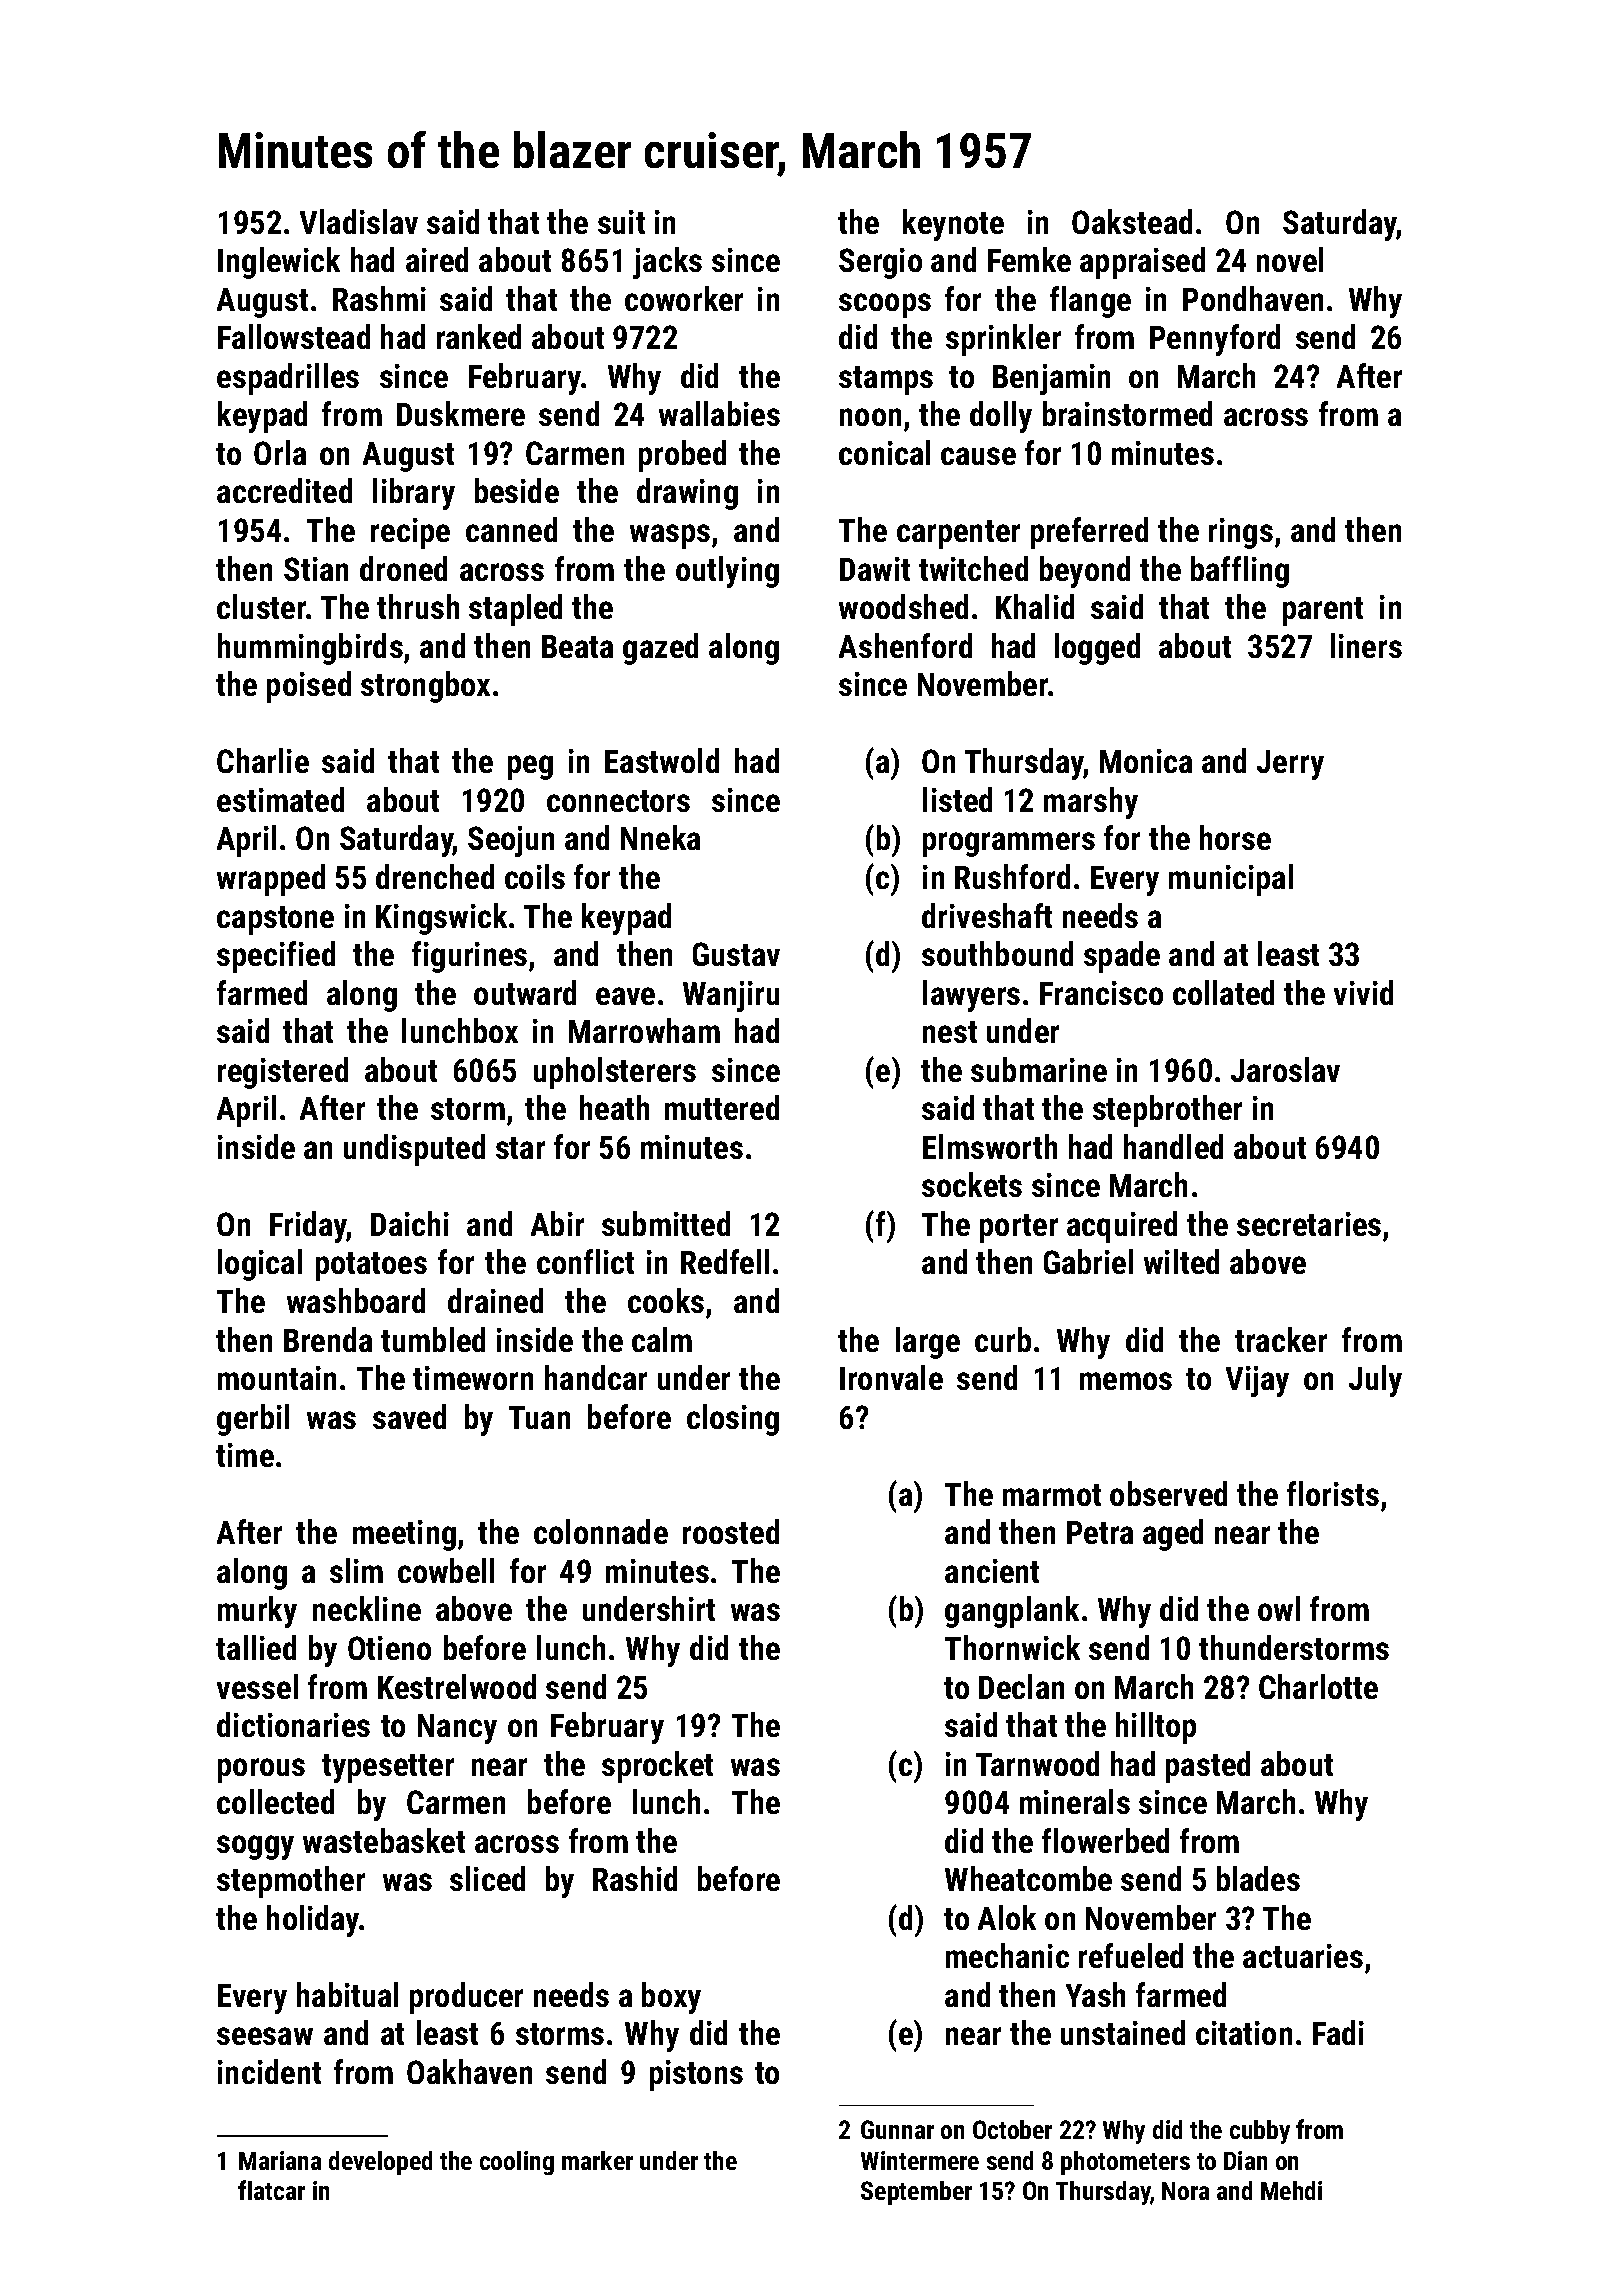 The height and width of the page is (2292, 1620). I want to click on ranked, so click(479, 336).
